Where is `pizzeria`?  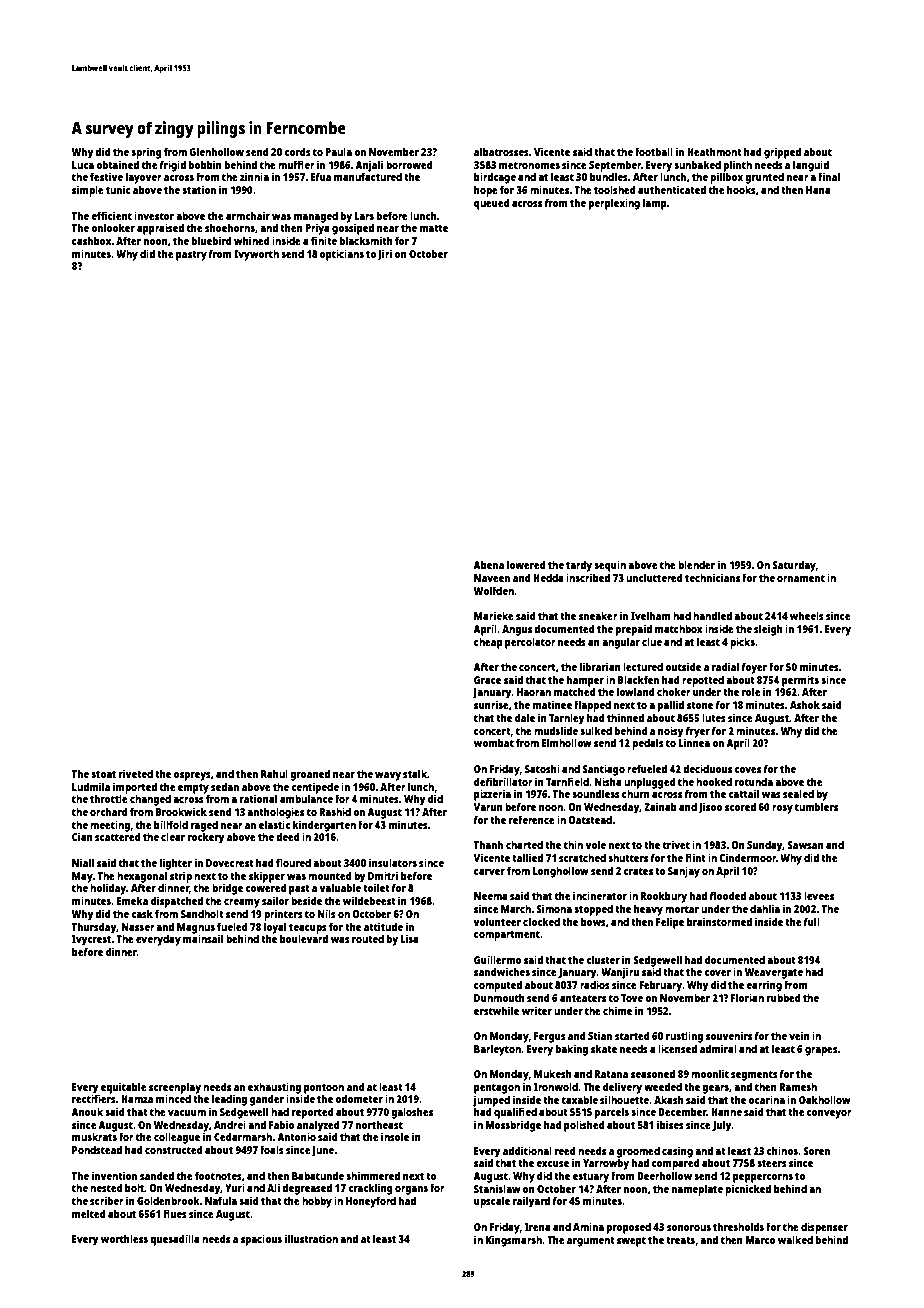
pizzeria is located at coordinates (492, 795).
